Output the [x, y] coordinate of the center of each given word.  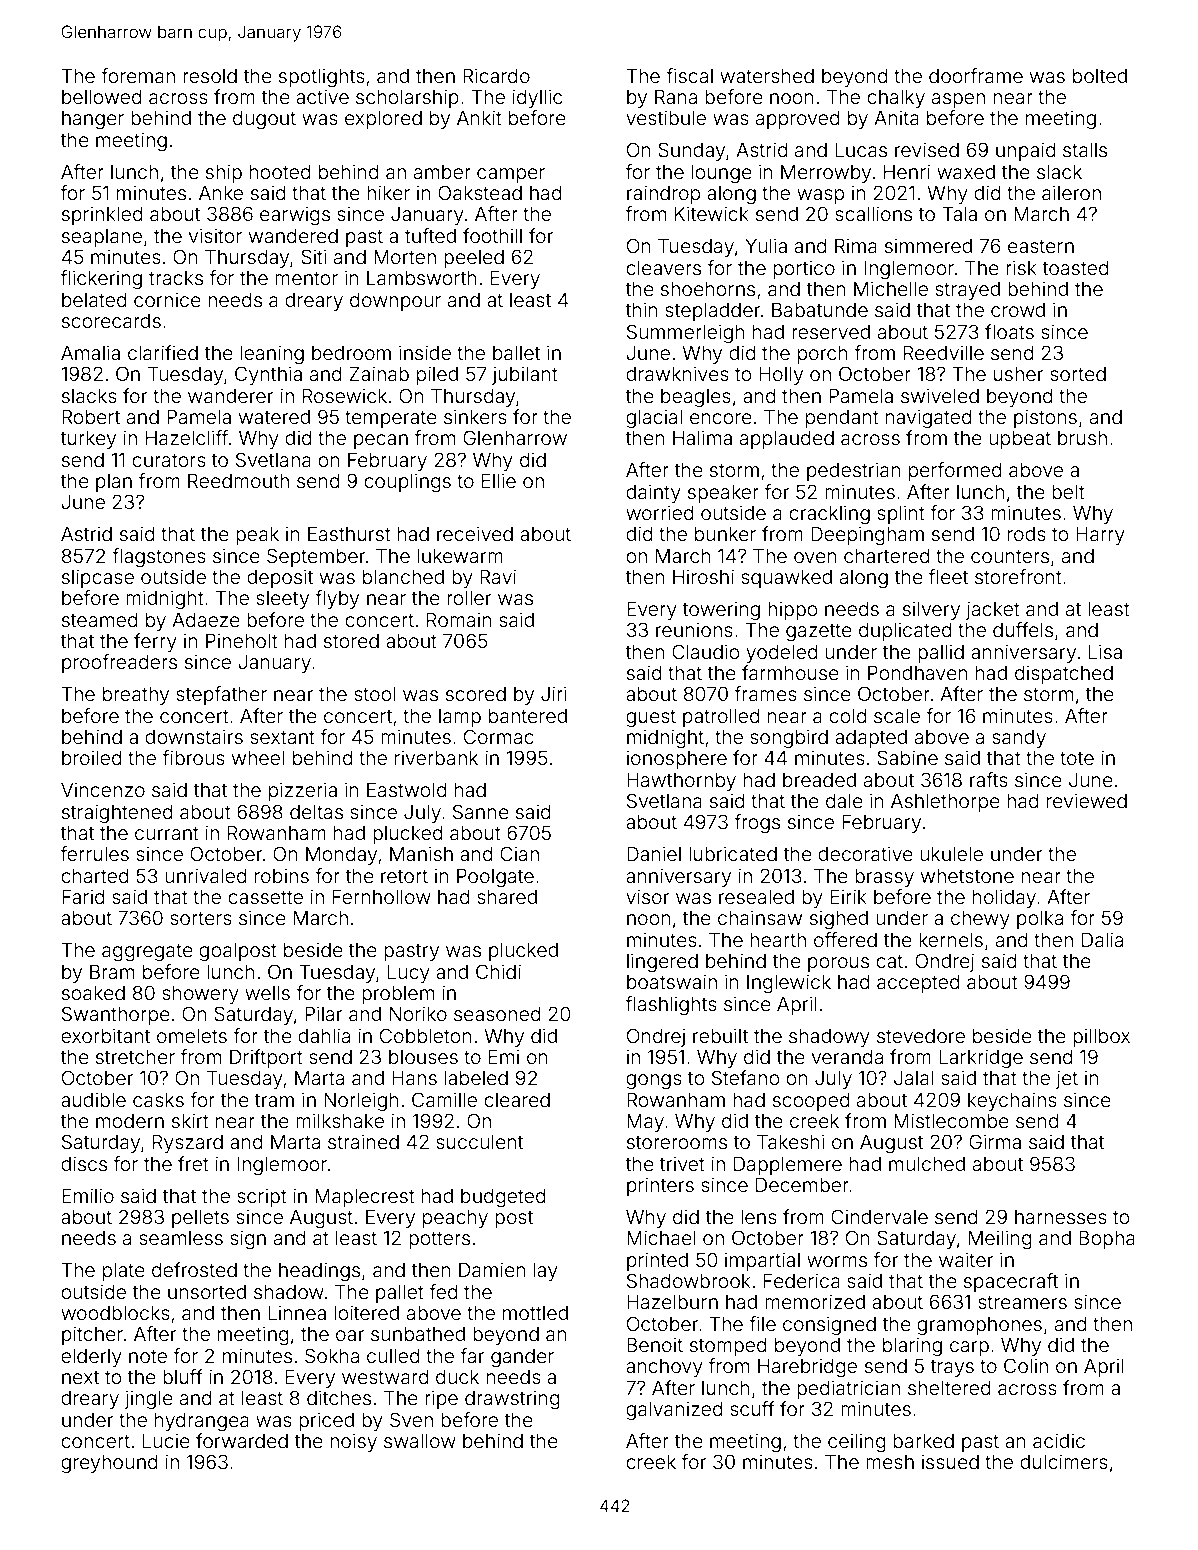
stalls [1085, 150]
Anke [221, 193]
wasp [820, 196]
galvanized [674, 1410]
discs [84, 1163]
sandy [1019, 739]
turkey [88, 440]
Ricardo [496, 75]
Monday [341, 855]
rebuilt [720, 1035]
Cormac [499, 736]
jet [1067, 1079]
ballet [516, 353]
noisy [353, 1442]
